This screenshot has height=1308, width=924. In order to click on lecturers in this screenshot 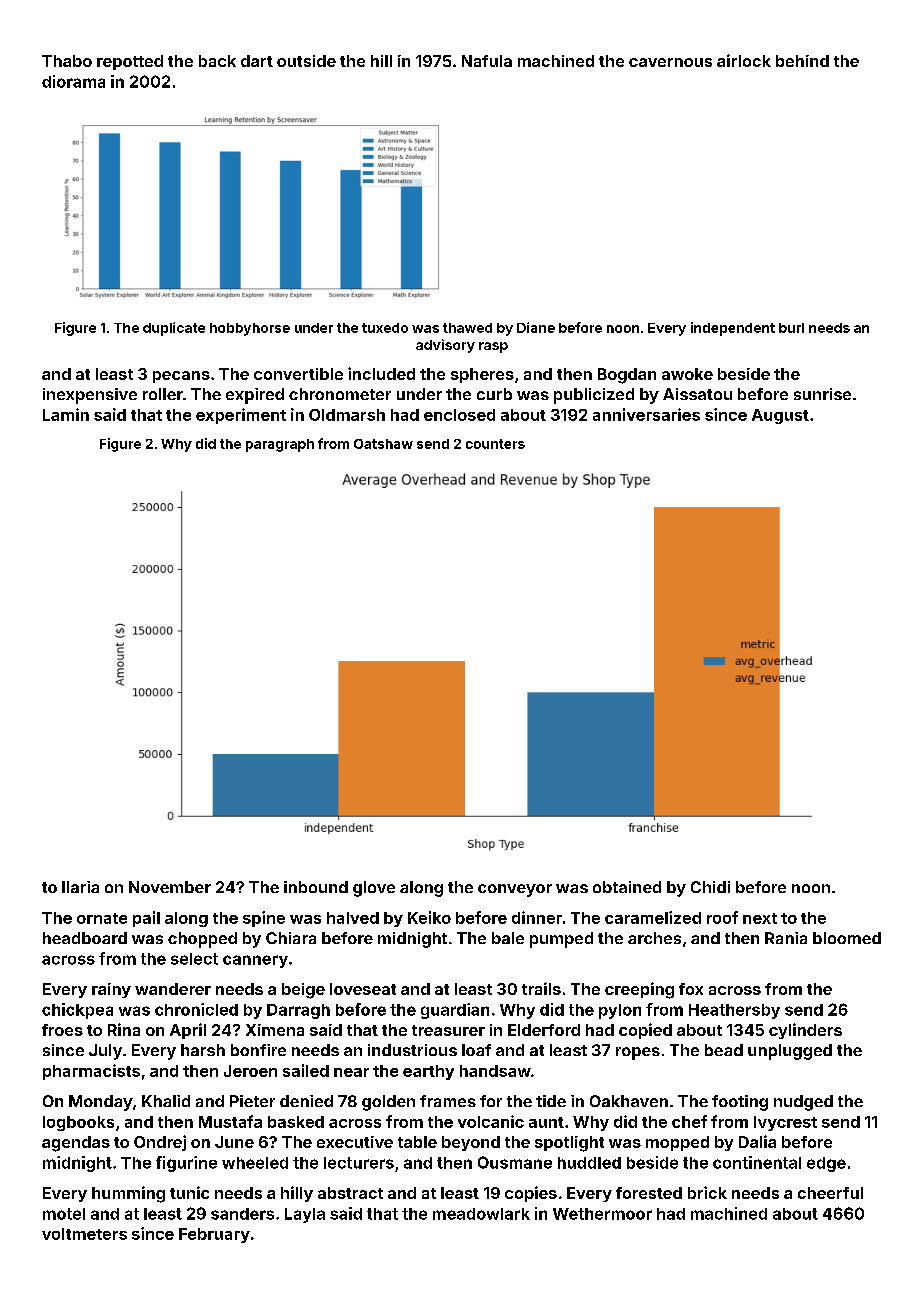, I will do `click(359, 1163)`.
